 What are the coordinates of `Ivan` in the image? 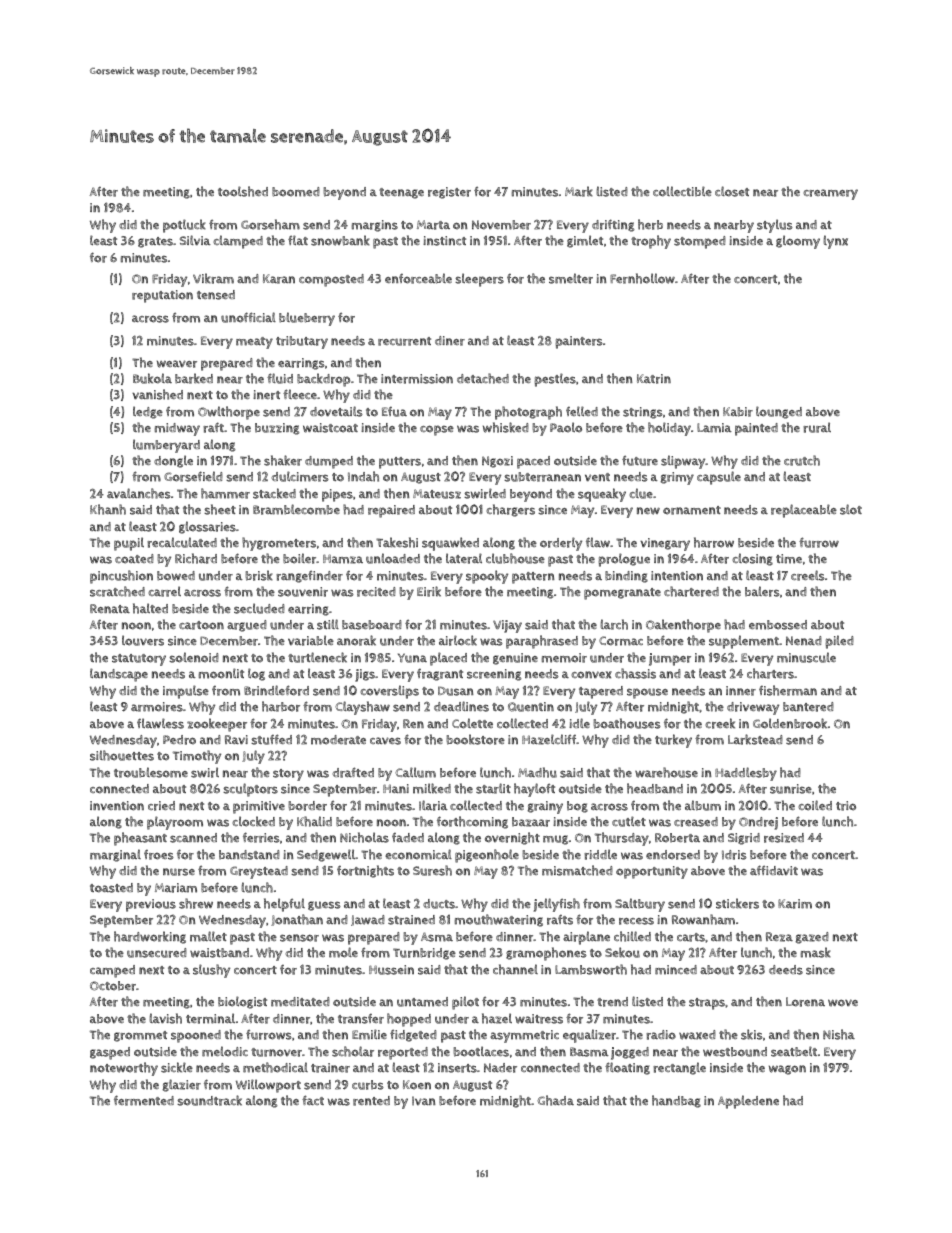 It's located at (424, 1101).
